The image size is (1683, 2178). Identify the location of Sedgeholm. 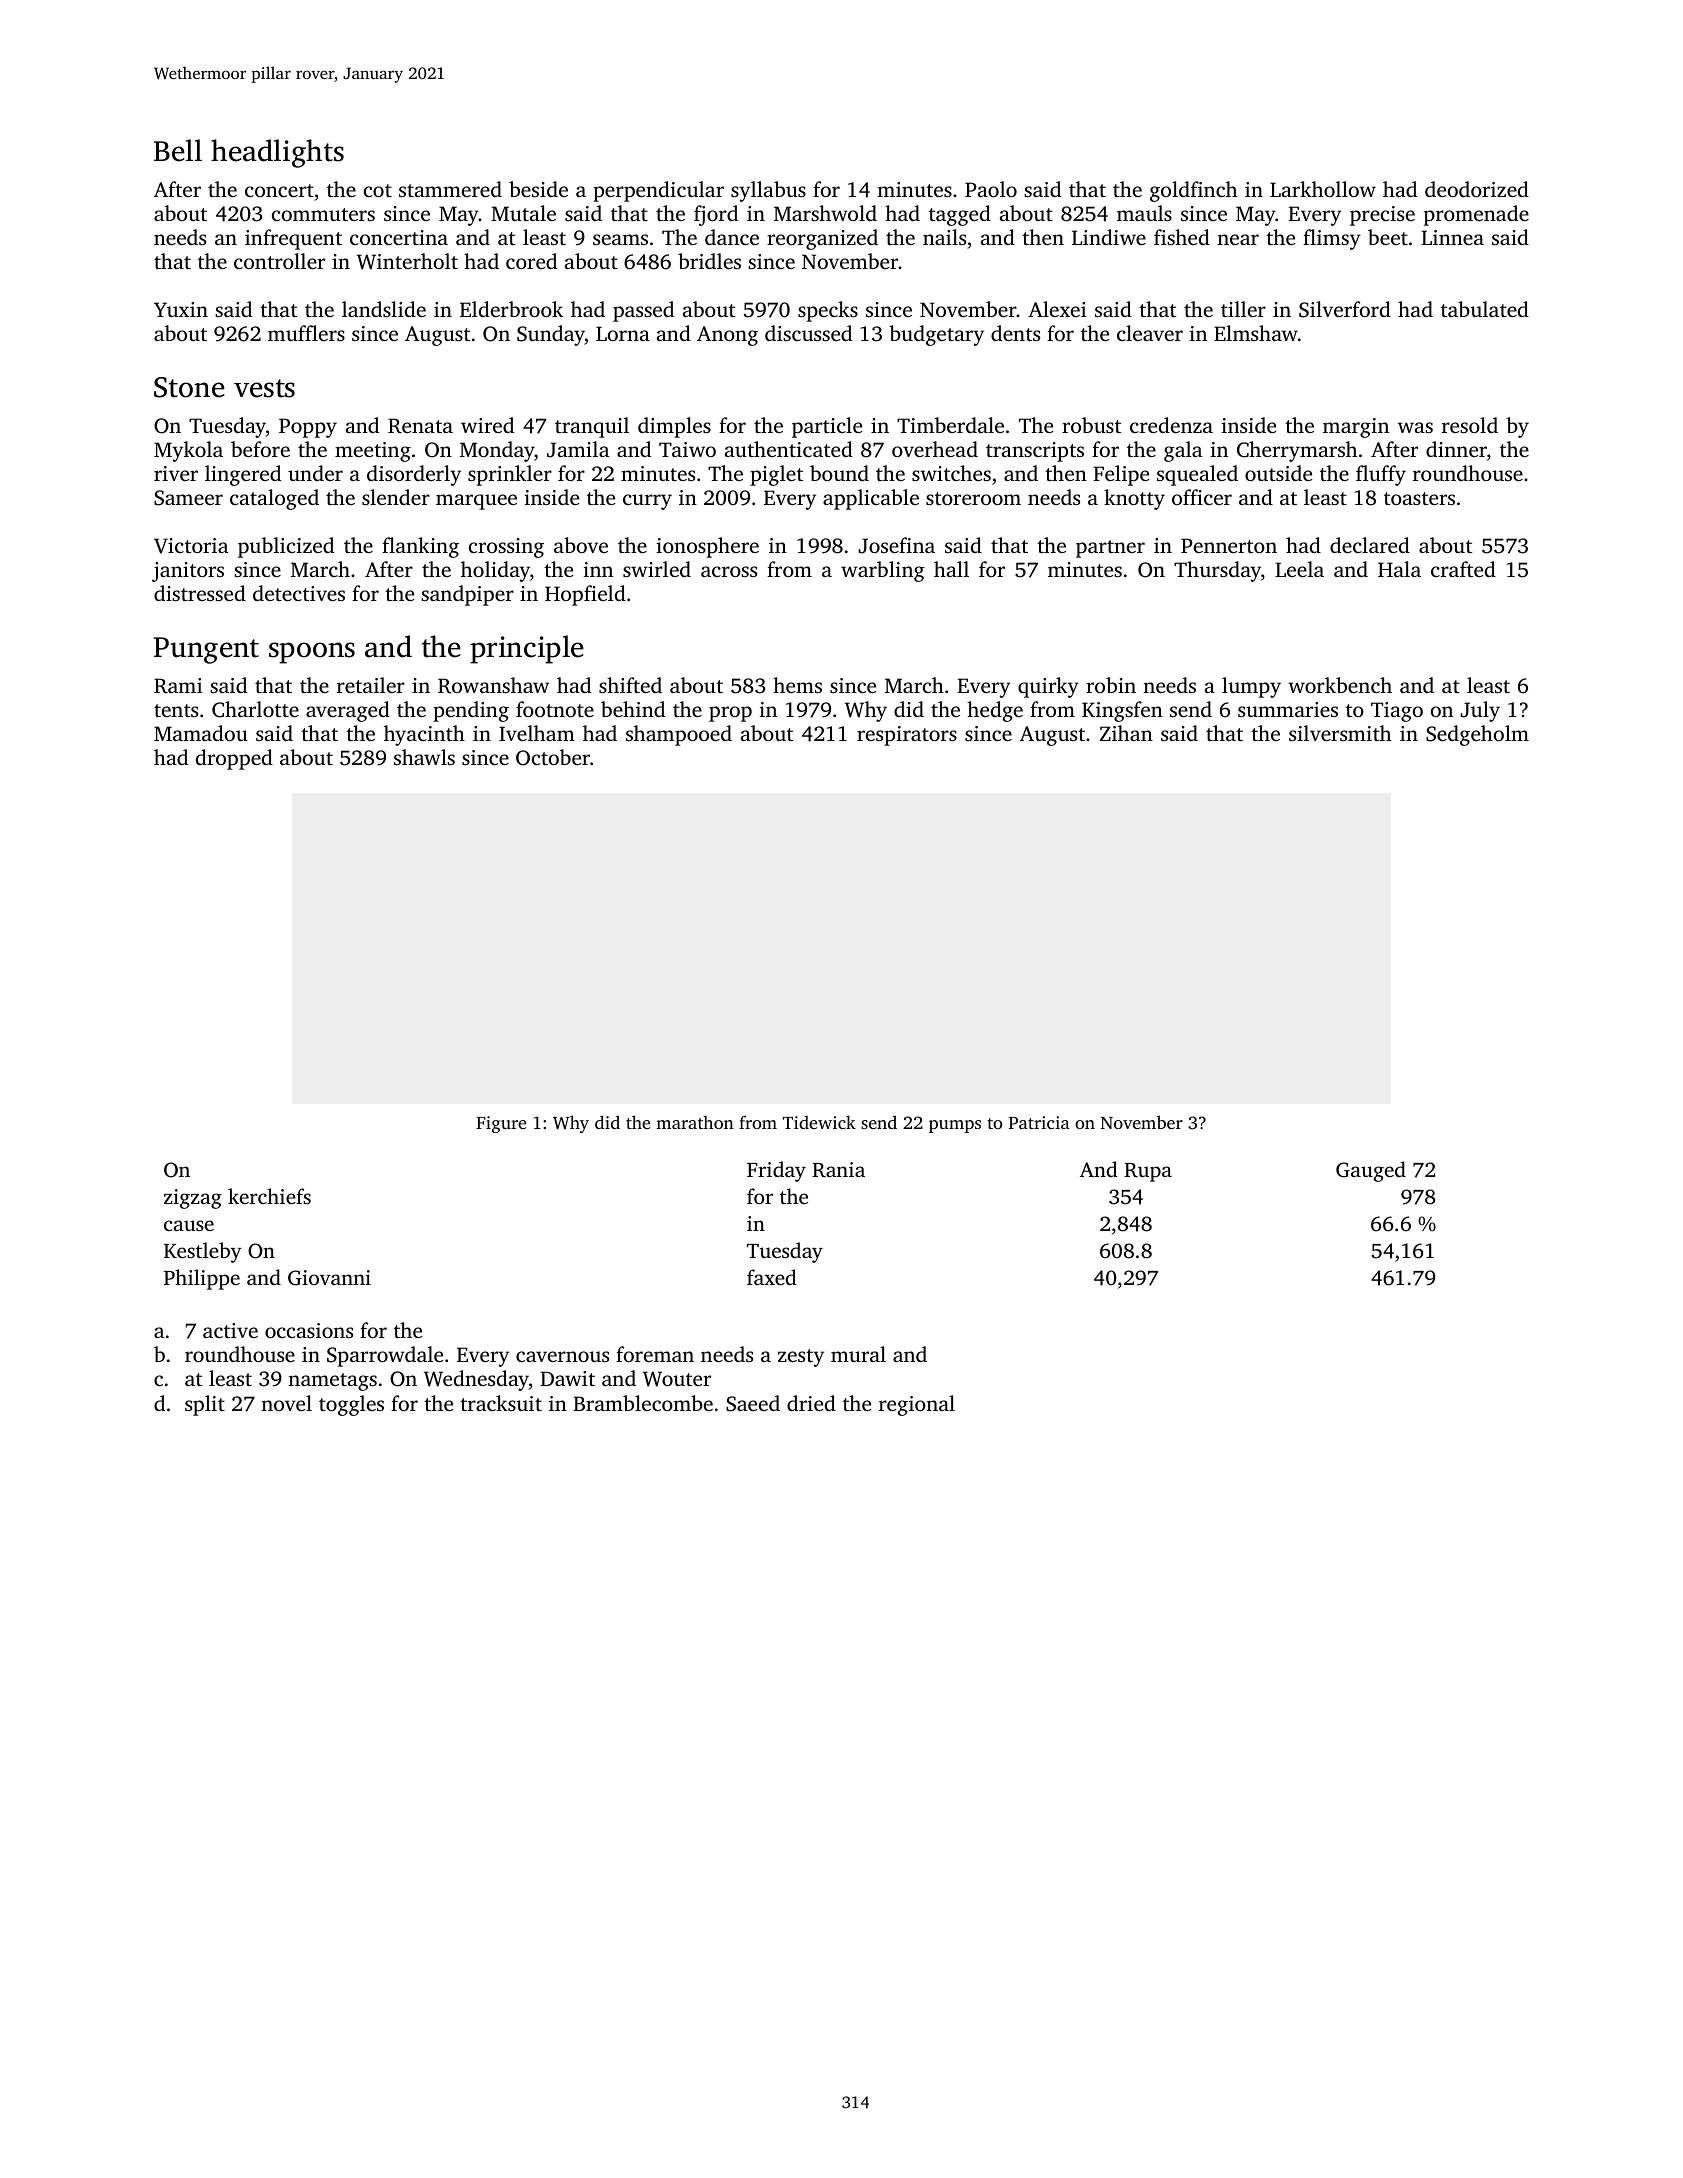
(1477, 735).
